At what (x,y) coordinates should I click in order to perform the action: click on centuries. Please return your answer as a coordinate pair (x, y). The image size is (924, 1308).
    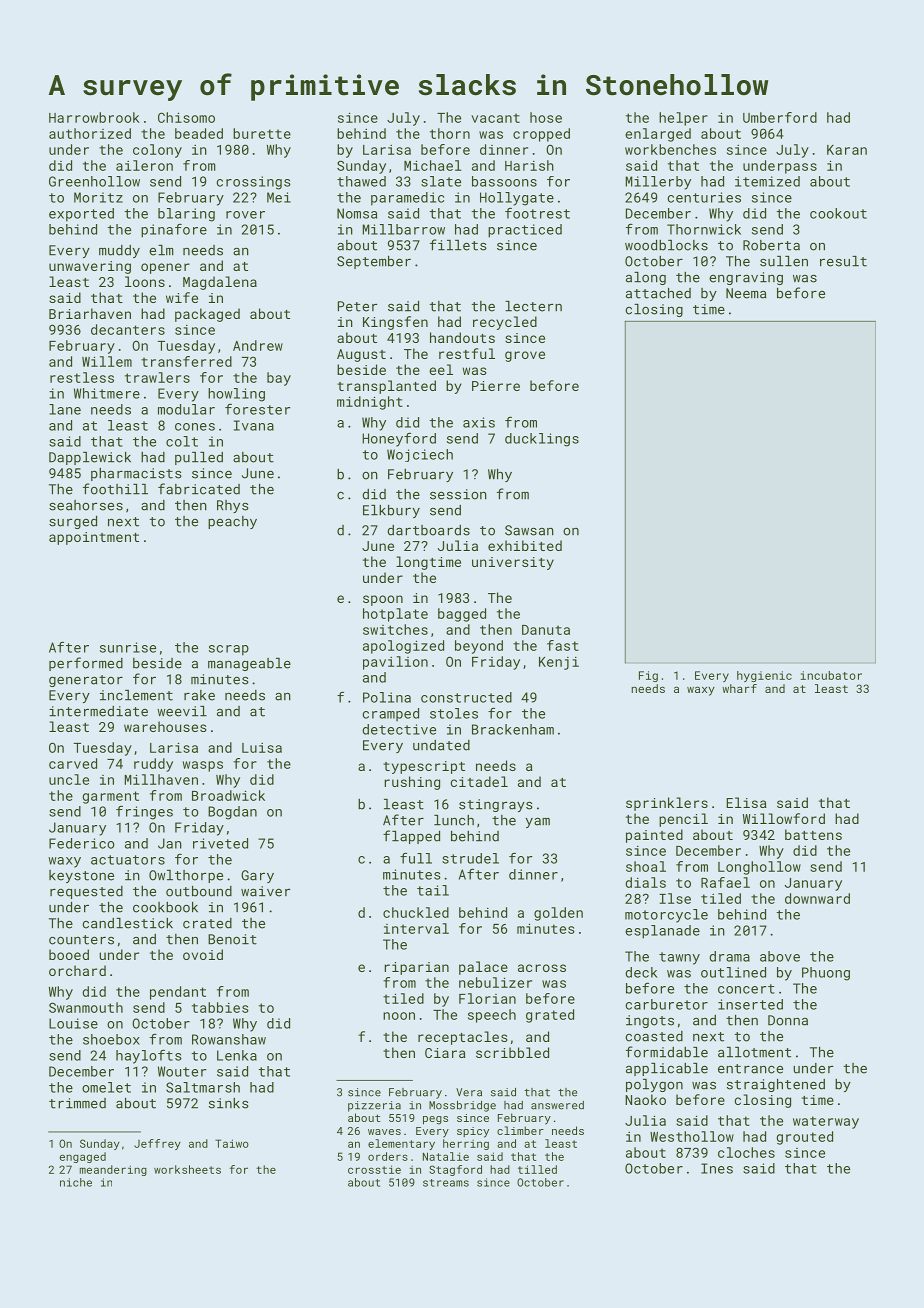
    Looking at the image, I should click on (704, 197).
